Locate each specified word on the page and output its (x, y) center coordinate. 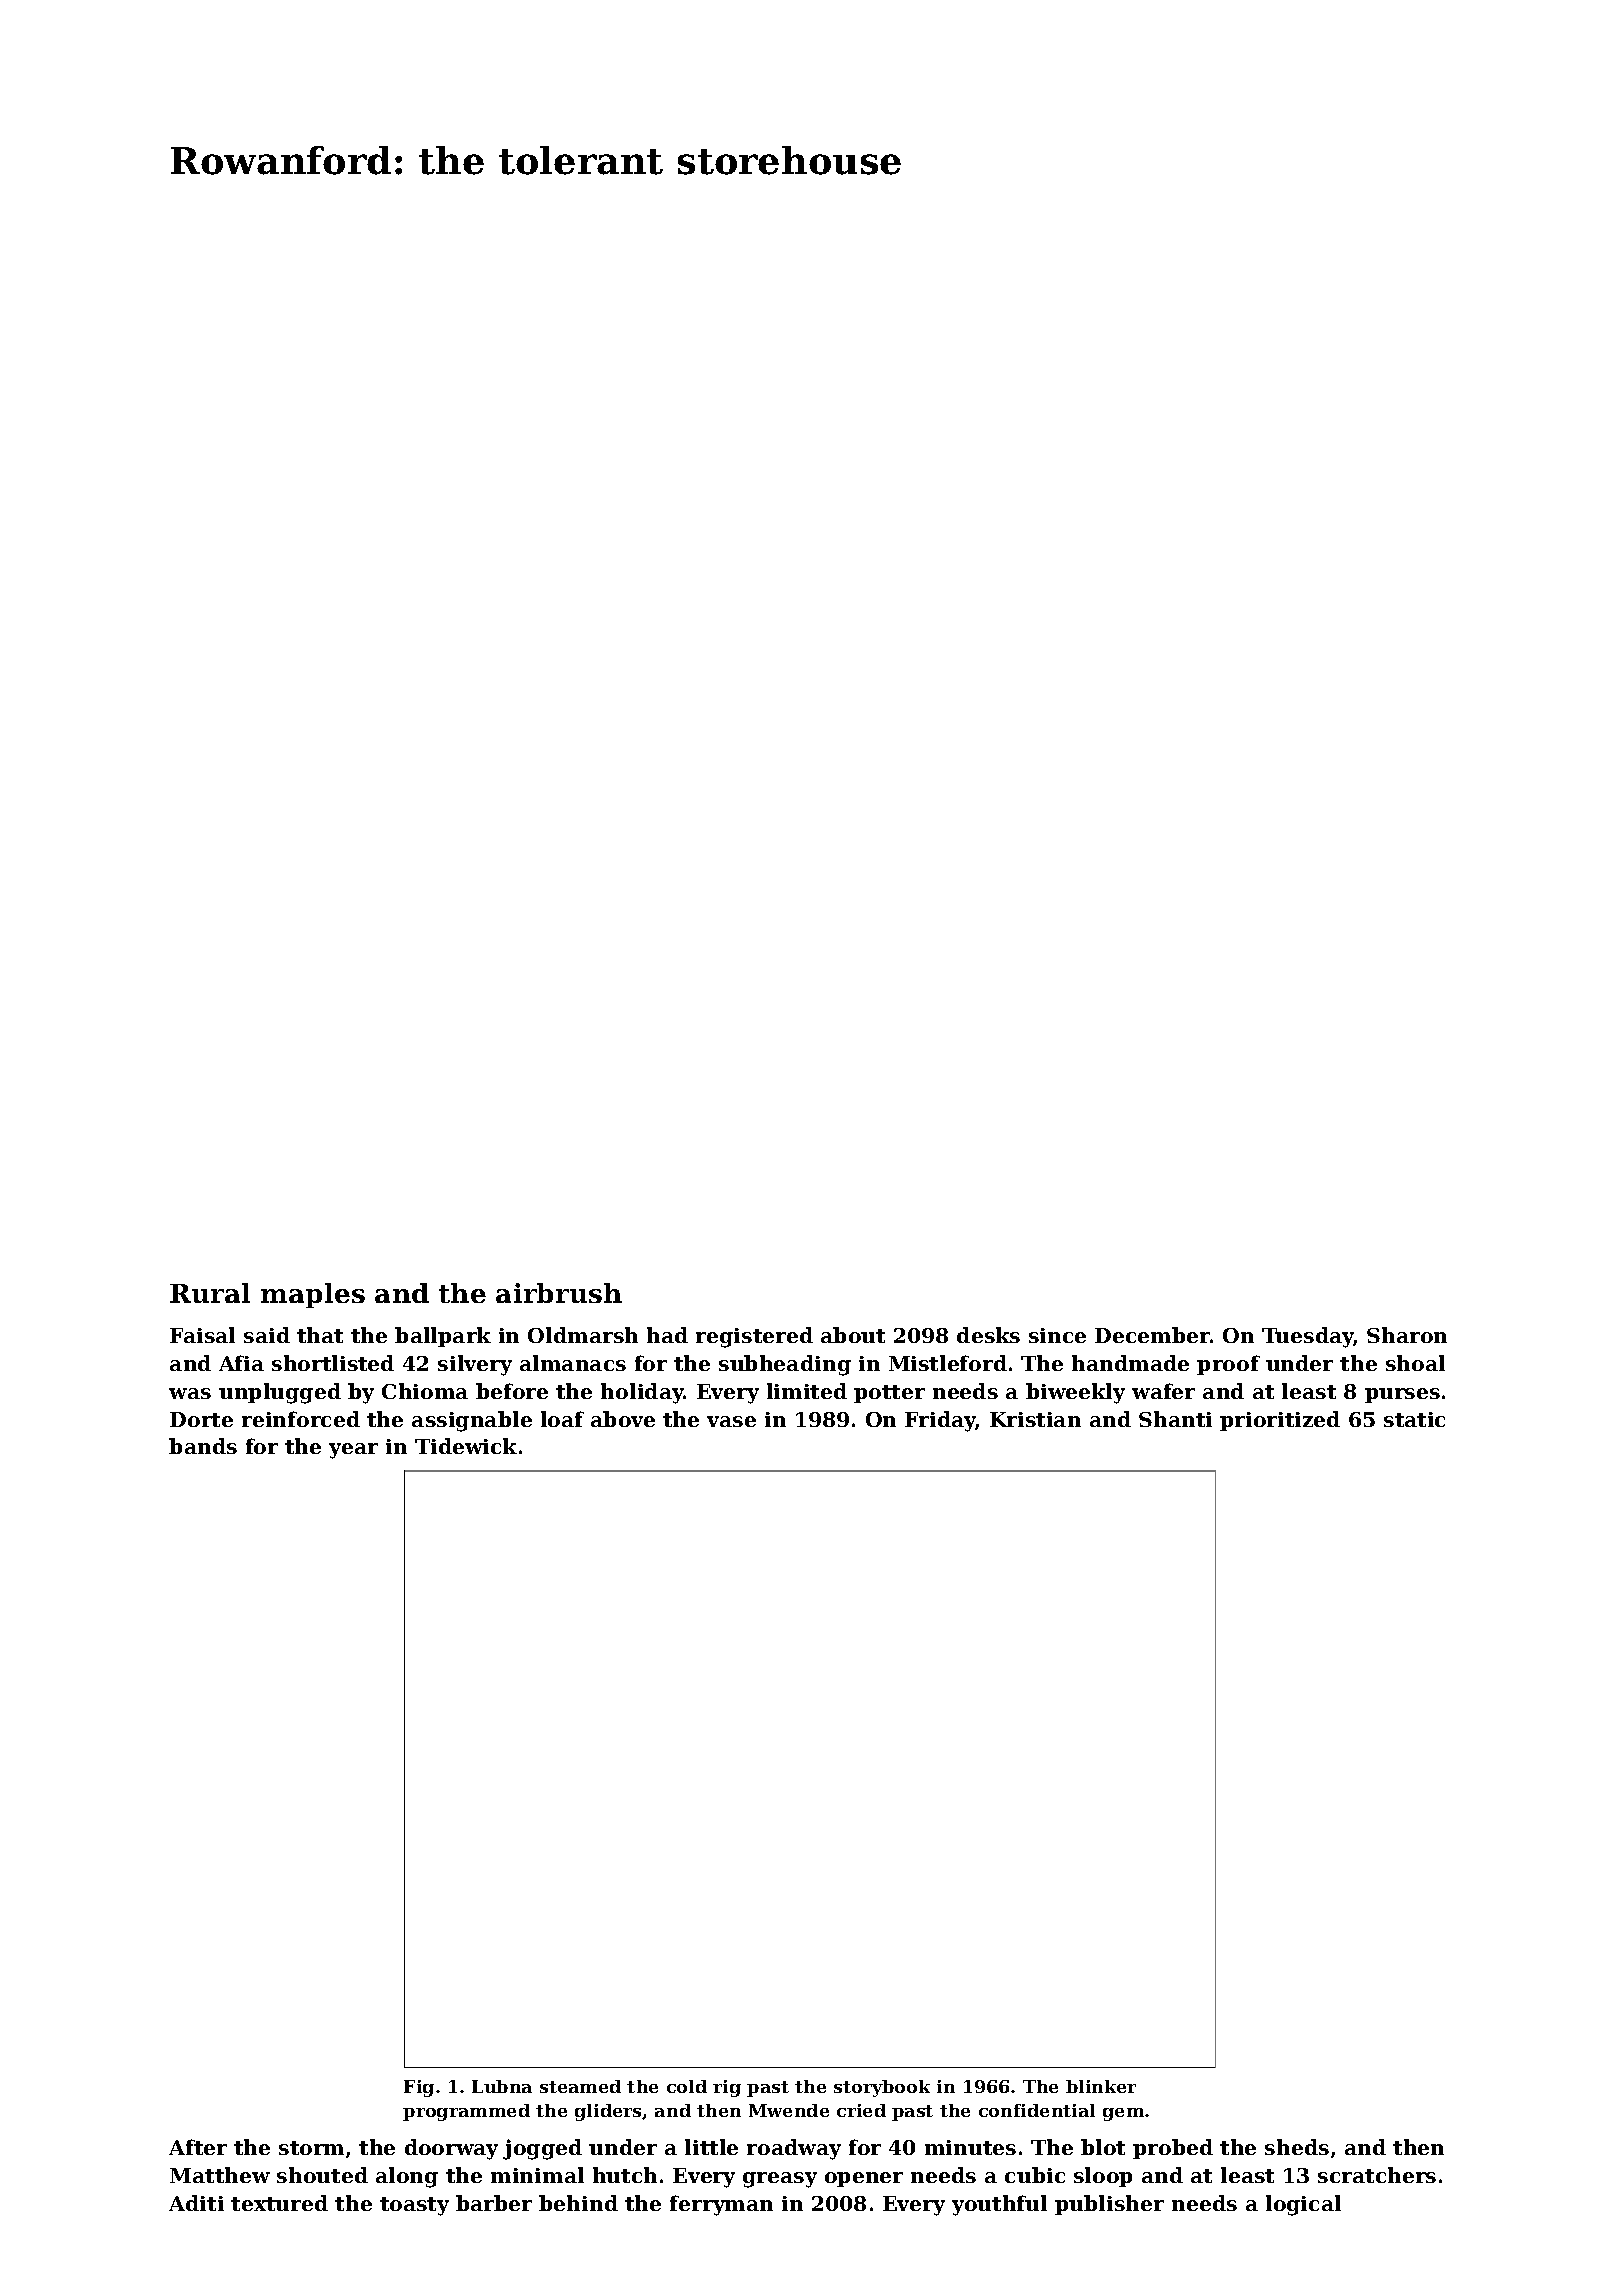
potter (889, 1394)
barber (494, 2203)
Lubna (502, 2086)
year (353, 1451)
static (1414, 1419)
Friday (940, 1421)
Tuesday (1308, 1337)
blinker (1101, 2086)
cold (687, 2086)
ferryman (721, 2205)
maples (313, 1295)
